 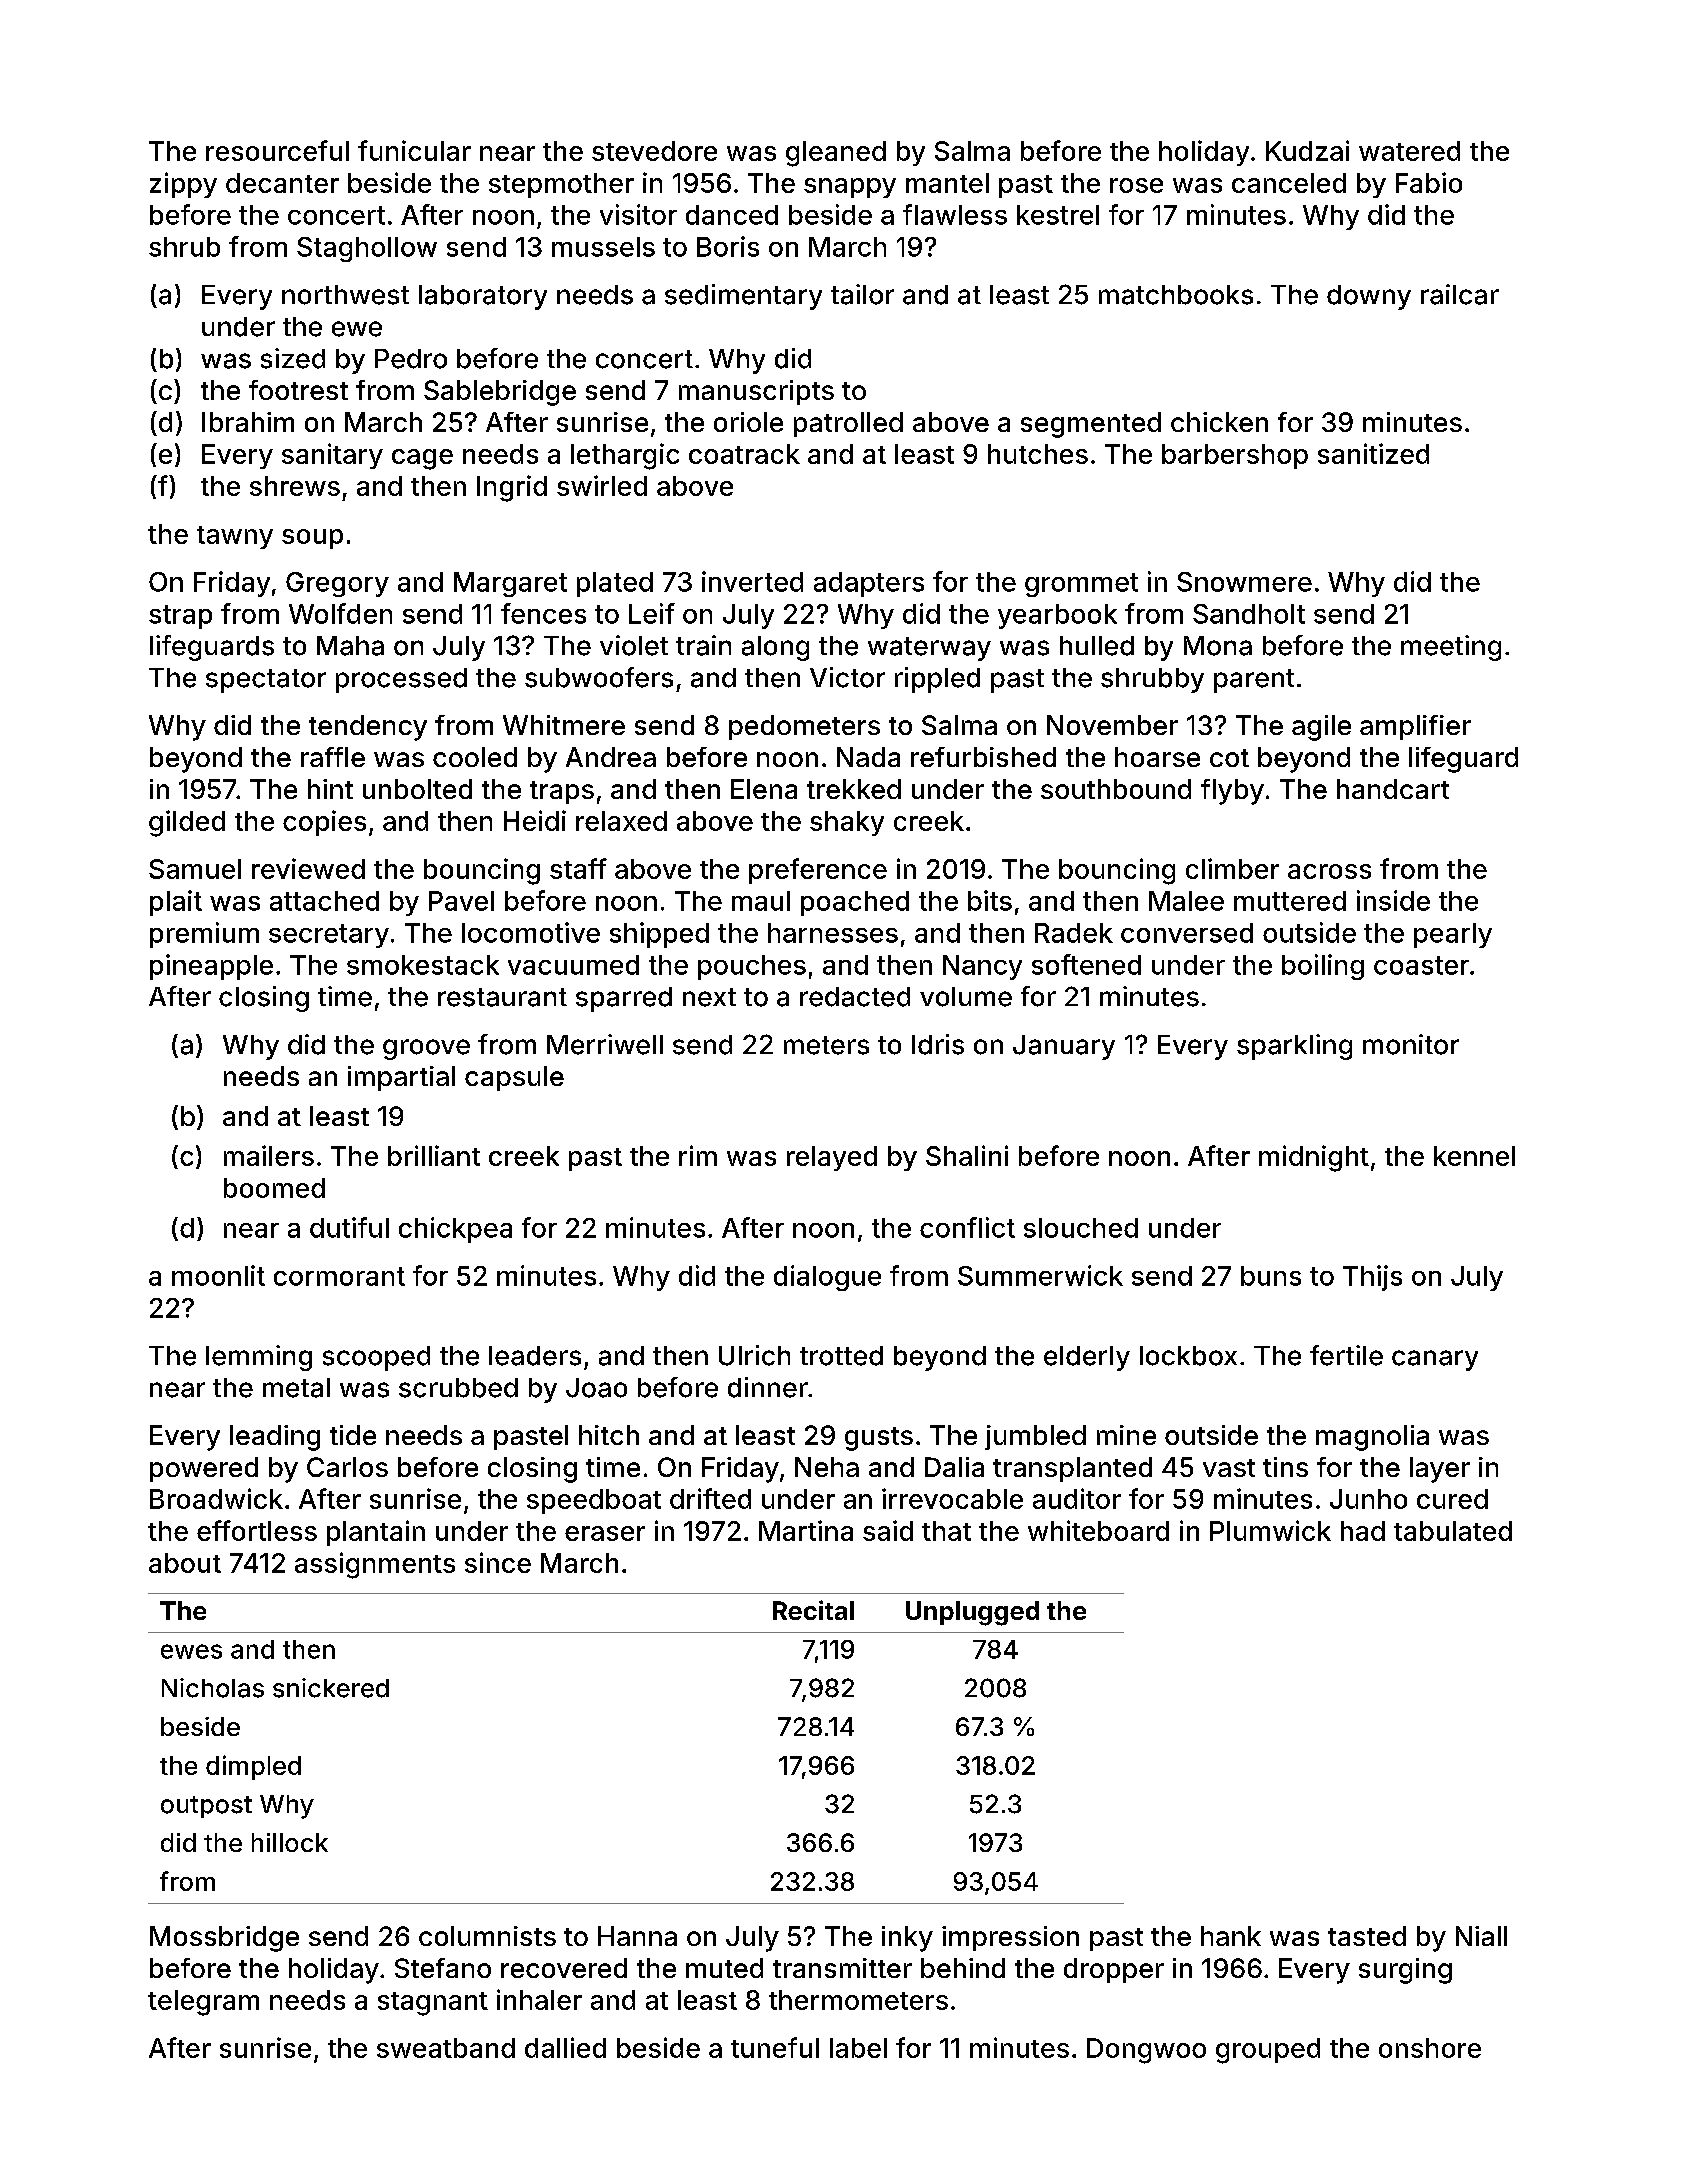 What do you see at coordinates (638, 214) in the page?
I see `visitor` at bounding box center [638, 214].
